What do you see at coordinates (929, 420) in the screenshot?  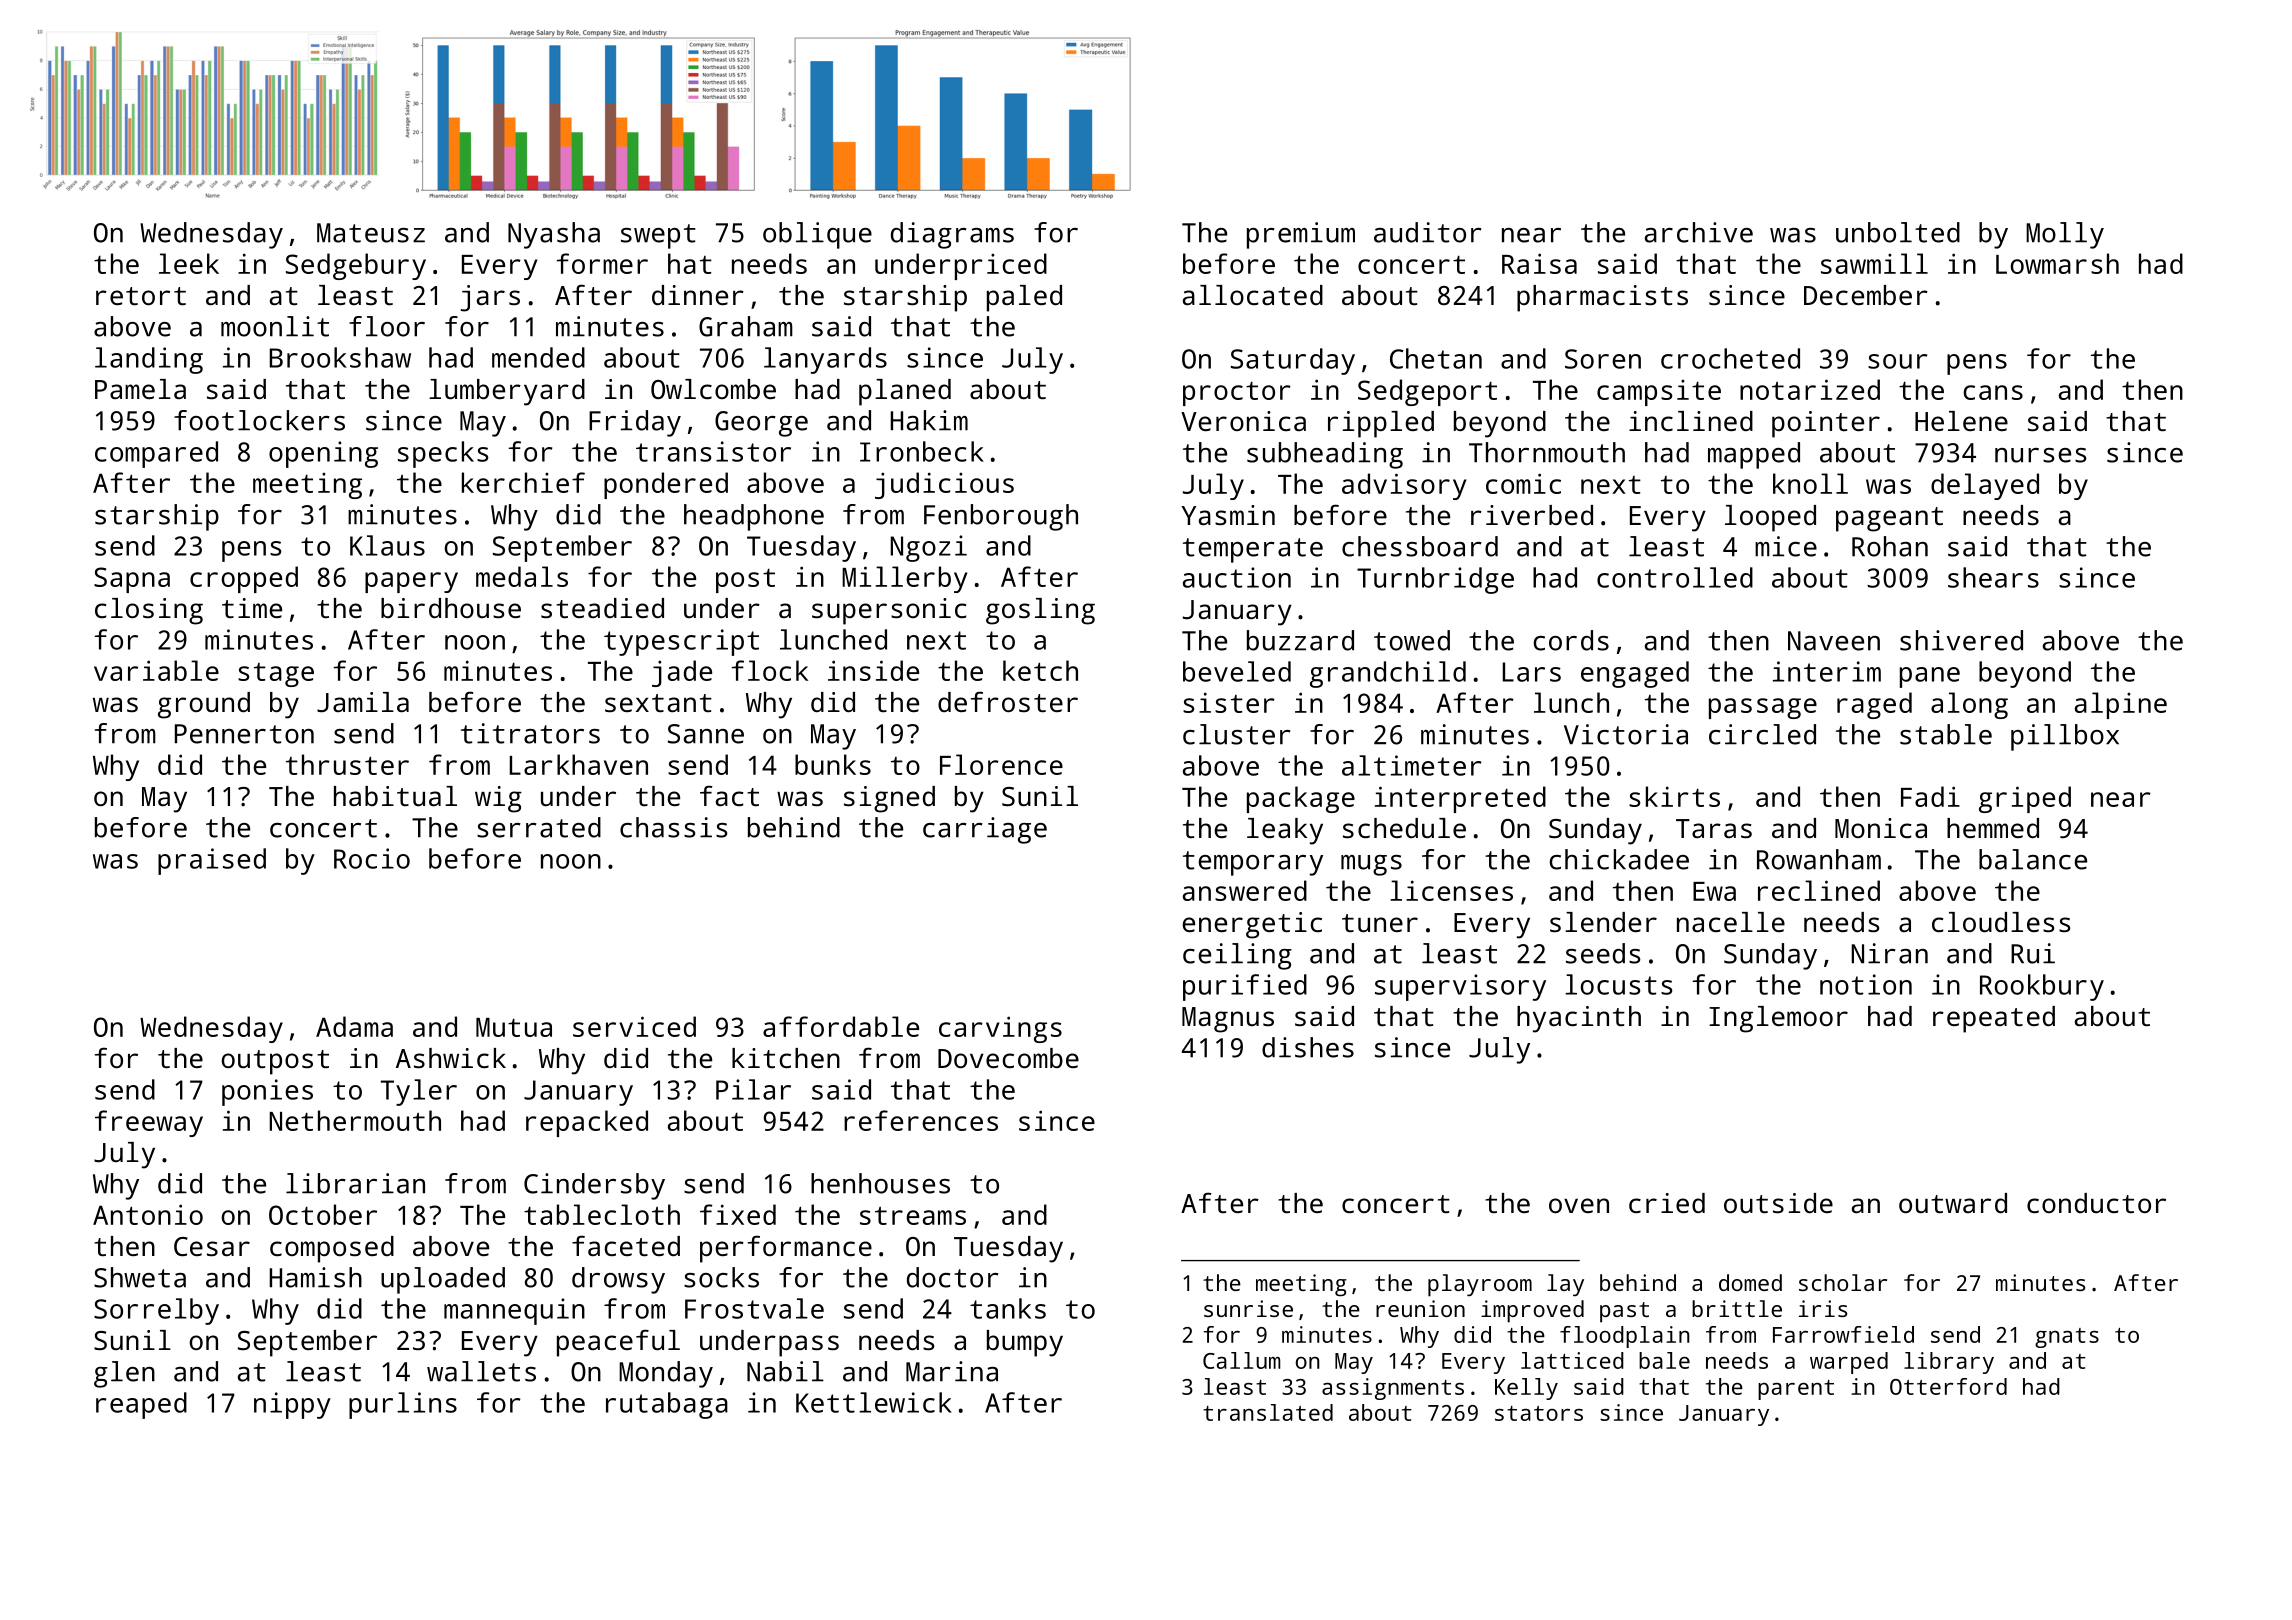 I see `Hakim` at bounding box center [929, 420].
